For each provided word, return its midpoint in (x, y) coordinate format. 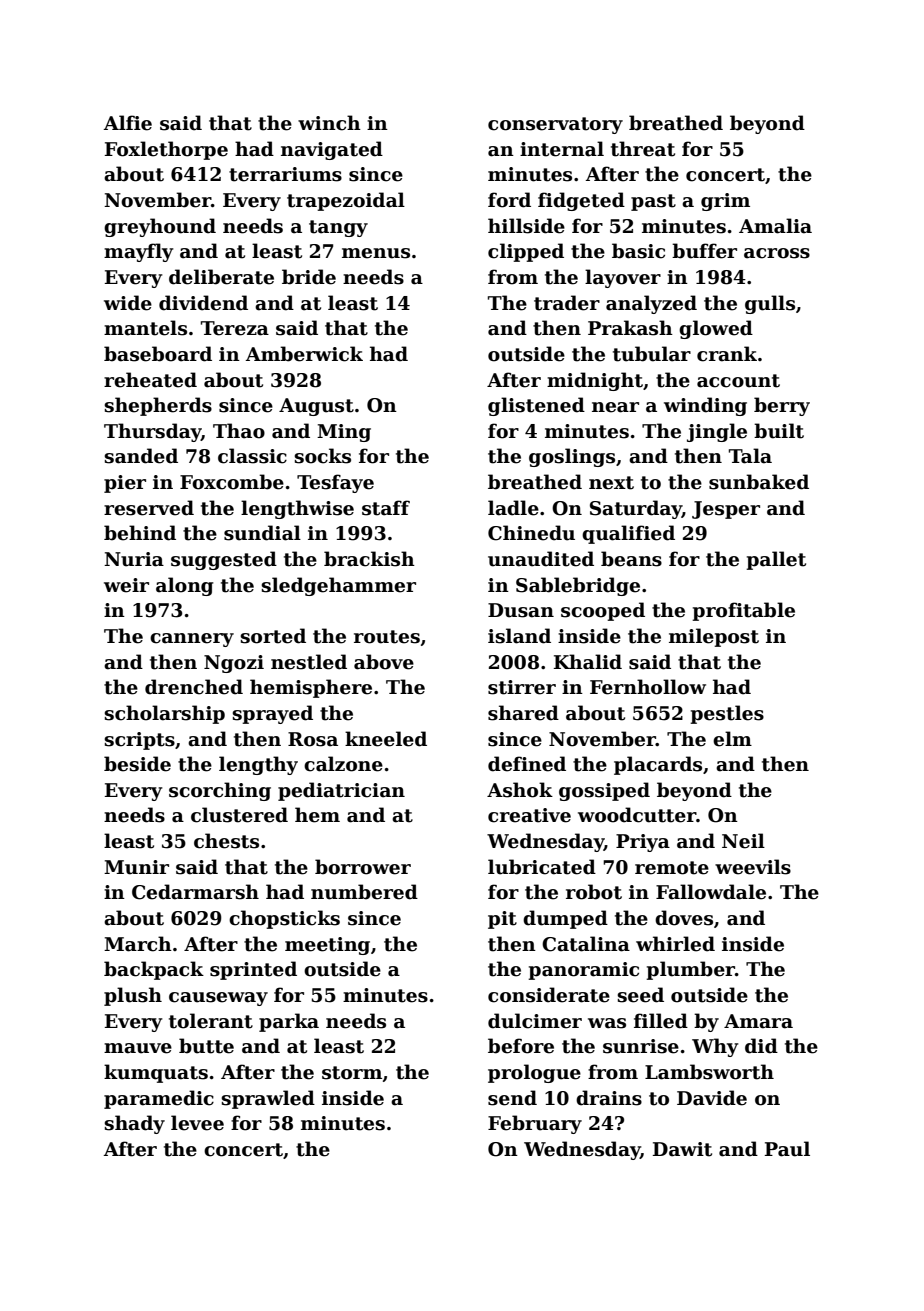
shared (523, 713)
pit (502, 920)
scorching (220, 791)
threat (643, 149)
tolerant (211, 1021)
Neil (743, 841)
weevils (753, 867)
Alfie (128, 123)
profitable (743, 611)
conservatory (555, 125)
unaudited (541, 559)
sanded (141, 456)
